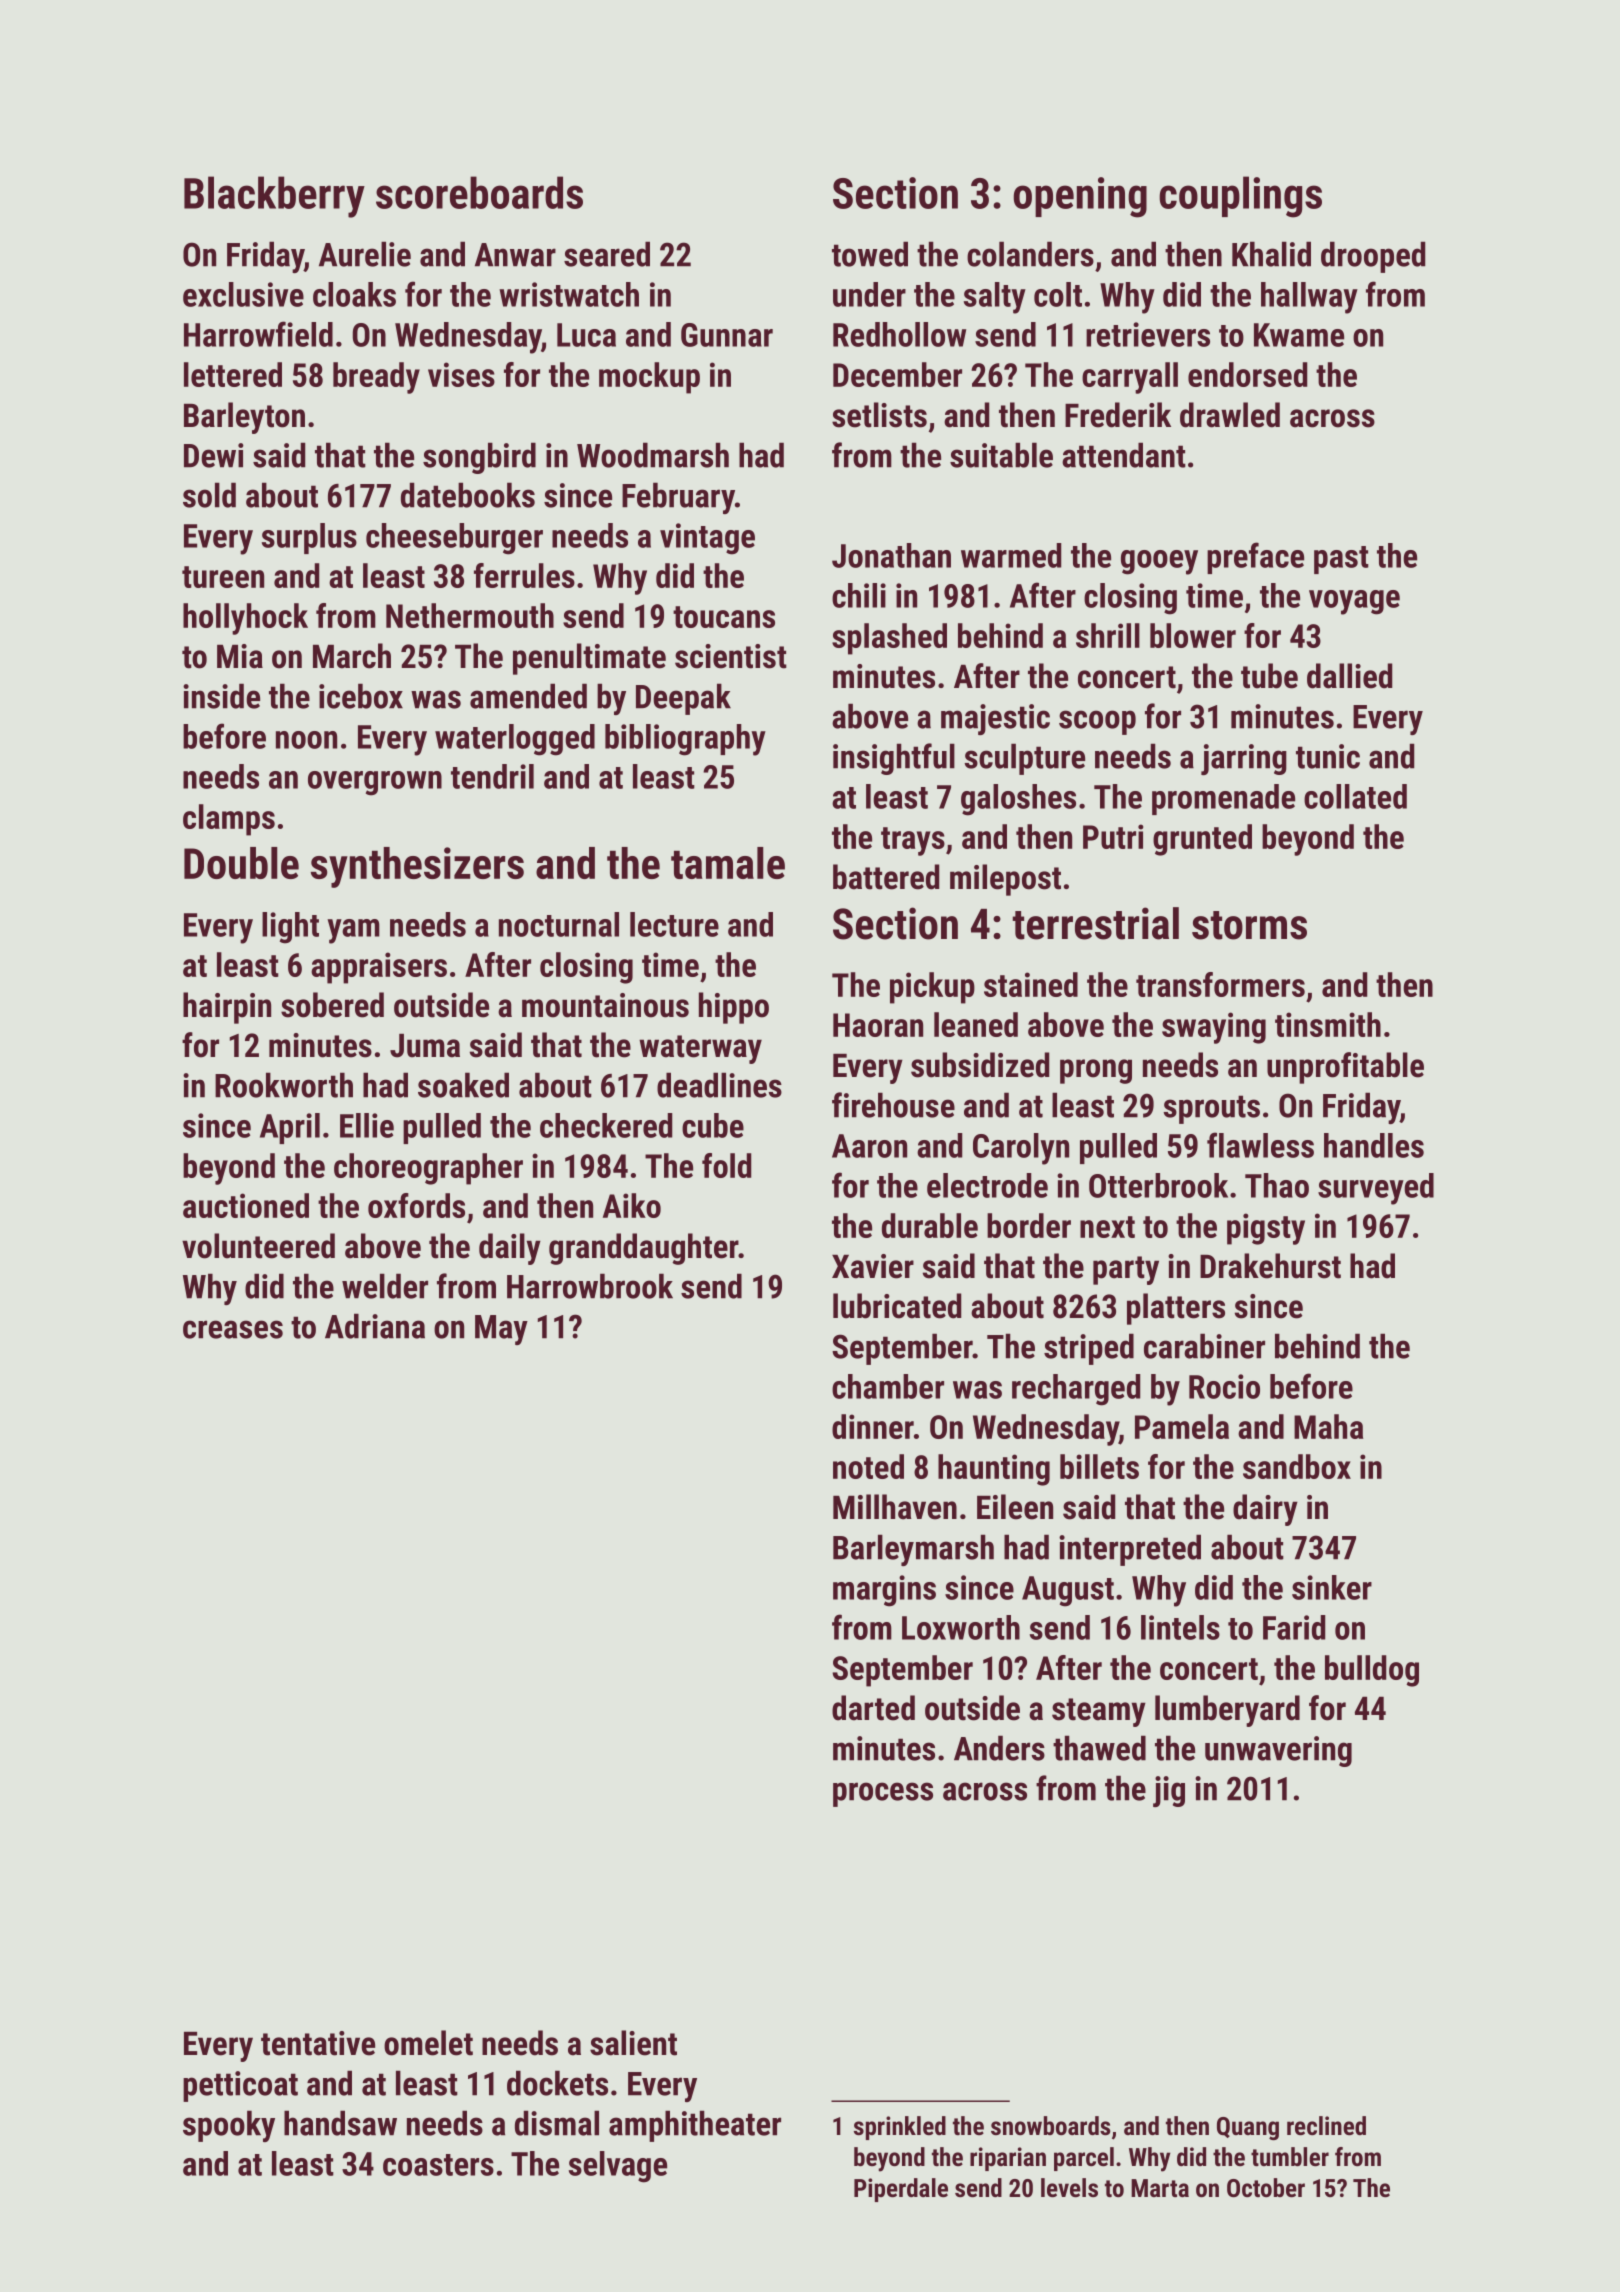  I want to click on selvage, so click(618, 2167).
